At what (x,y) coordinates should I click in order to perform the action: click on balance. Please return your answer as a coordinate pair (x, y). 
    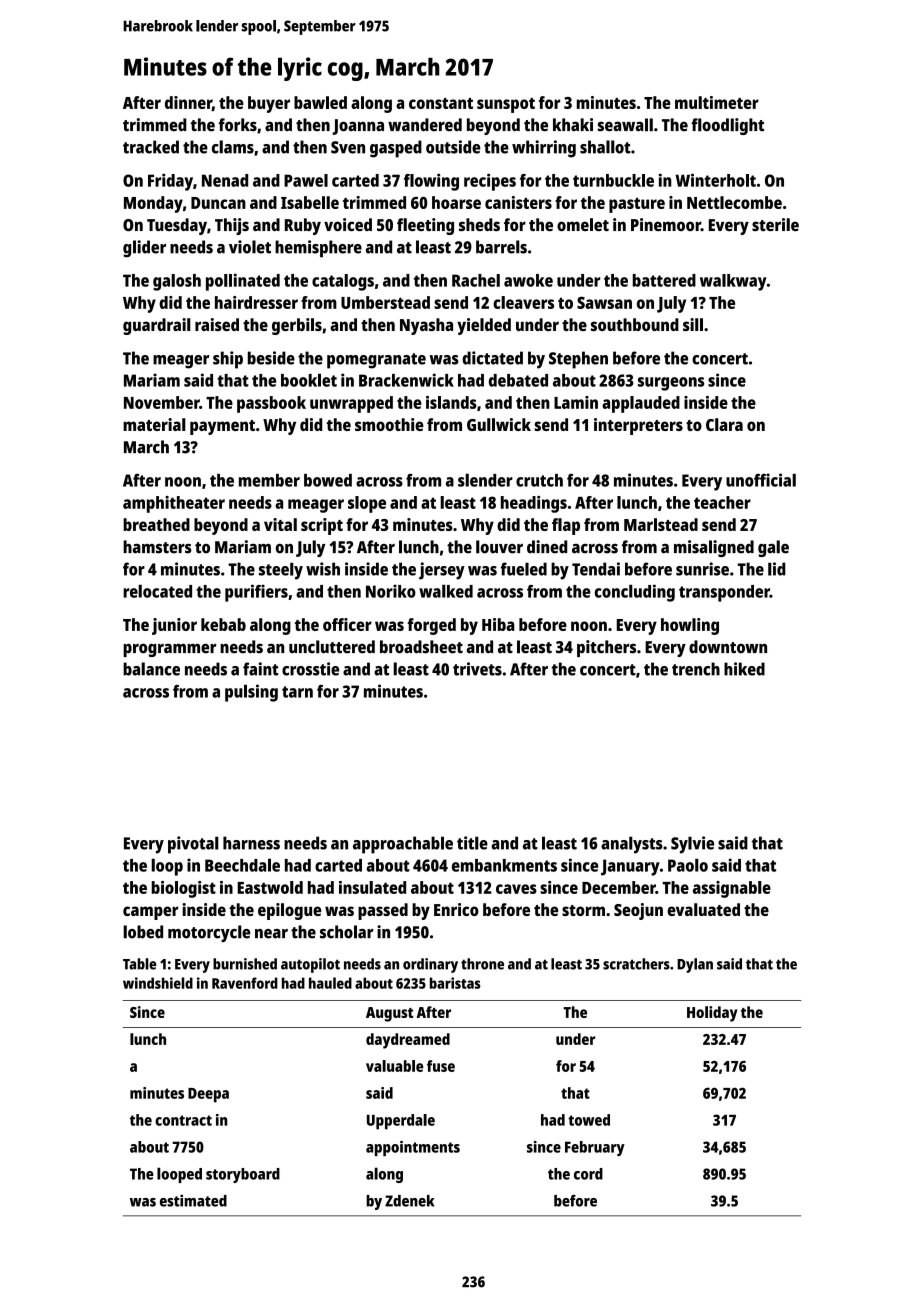
    Looking at the image, I should click on (151, 669).
